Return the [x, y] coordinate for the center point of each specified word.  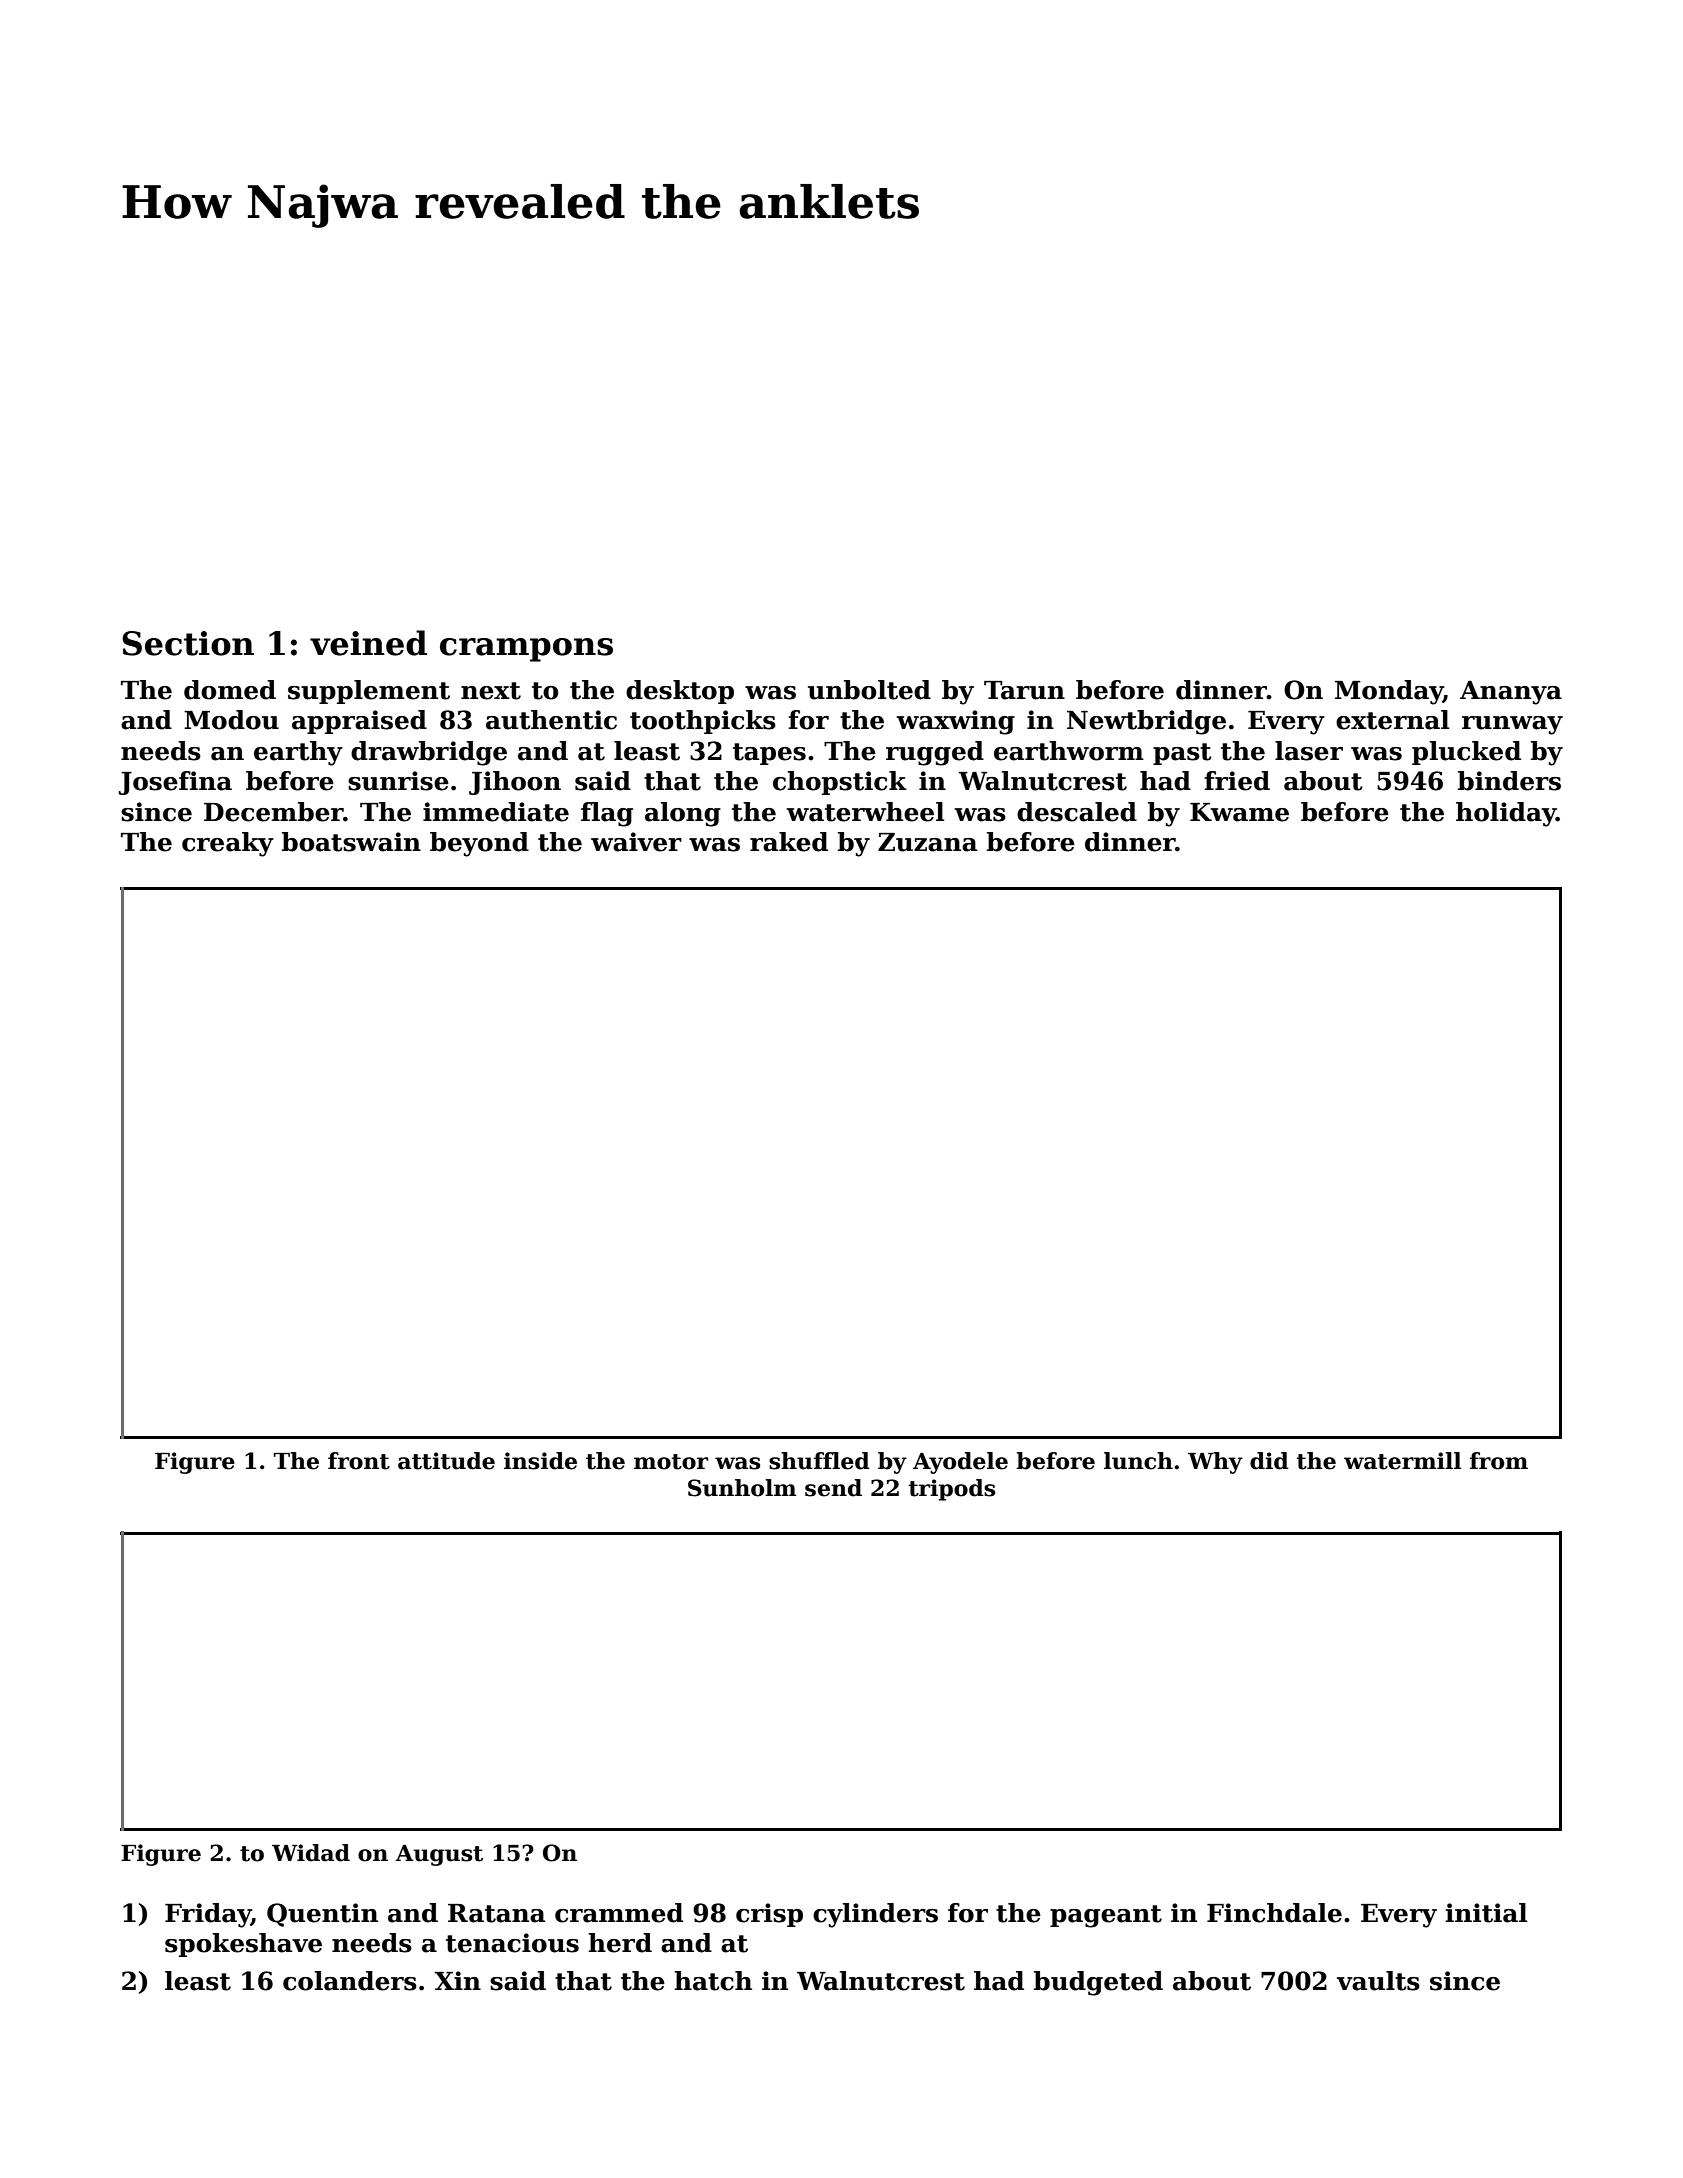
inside [540, 1461]
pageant [1106, 1916]
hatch [713, 1981]
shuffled [819, 1461]
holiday [1506, 814]
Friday [208, 1915]
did [1269, 1461]
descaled [1077, 812]
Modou [231, 720]
